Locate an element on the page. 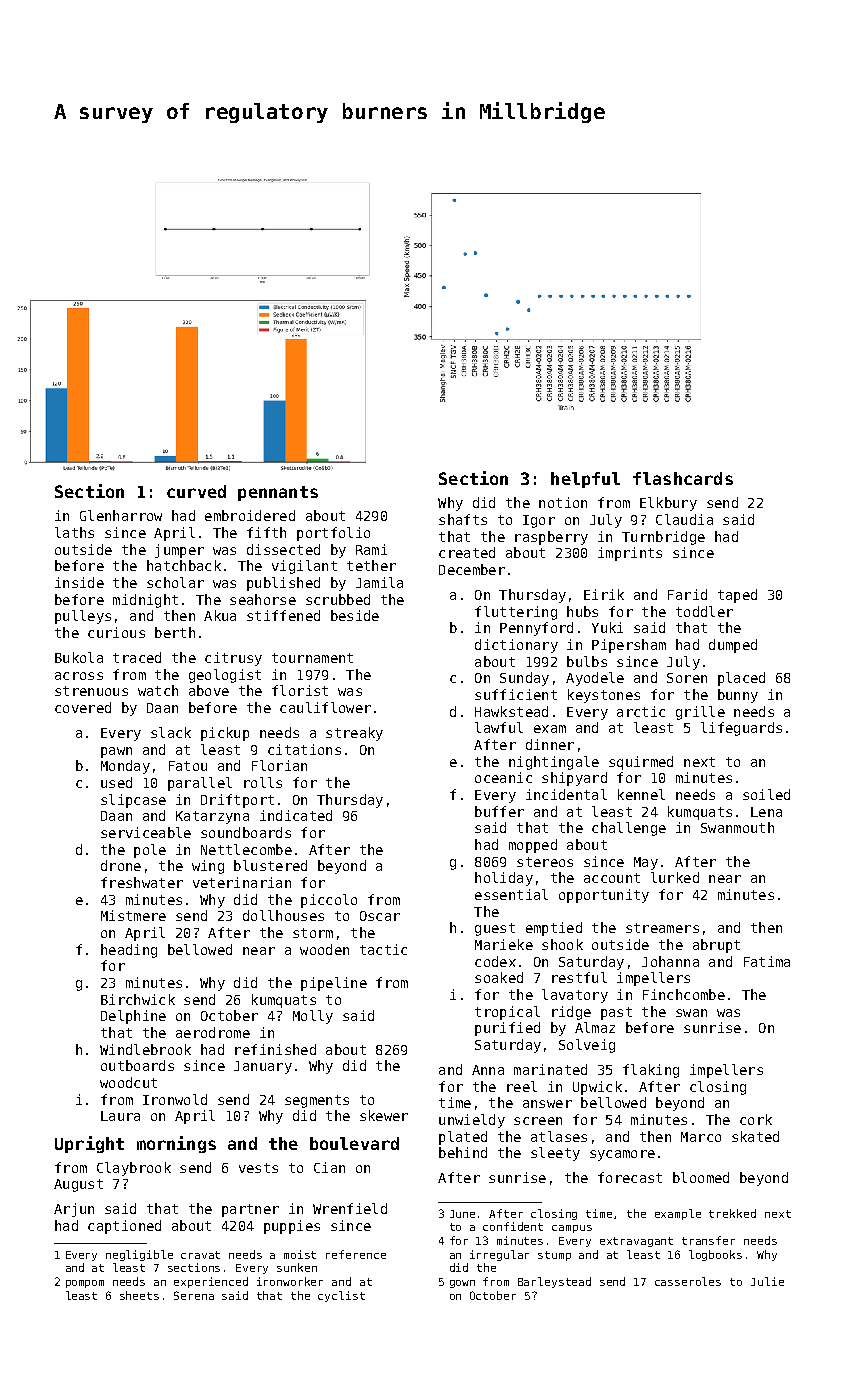 The height and width of the image is (1400, 849). purified is located at coordinates (507, 1029).
